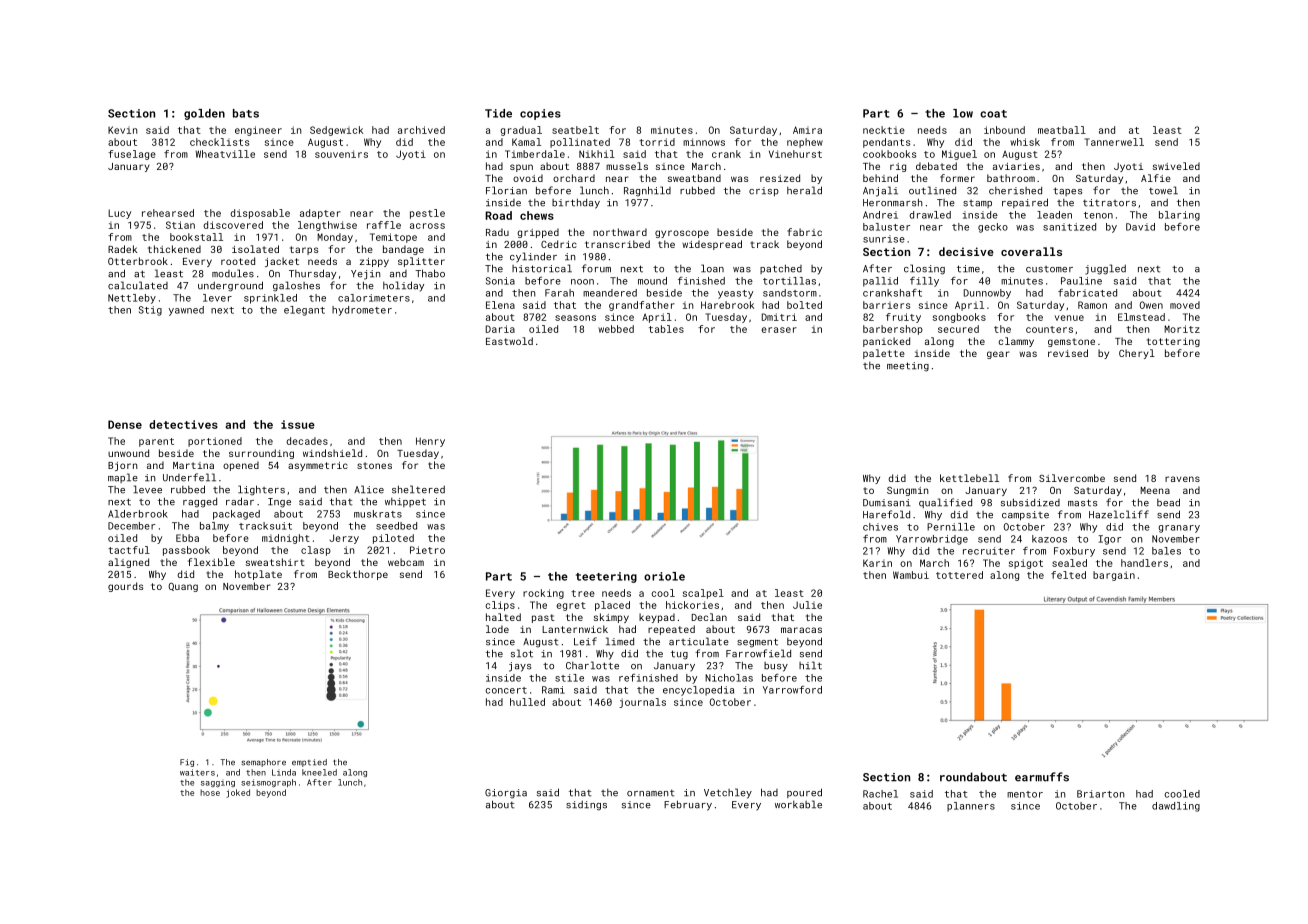 The height and width of the page is (924, 1308). What do you see at coordinates (789, 281) in the page?
I see `tortillas` at bounding box center [789, 281].
